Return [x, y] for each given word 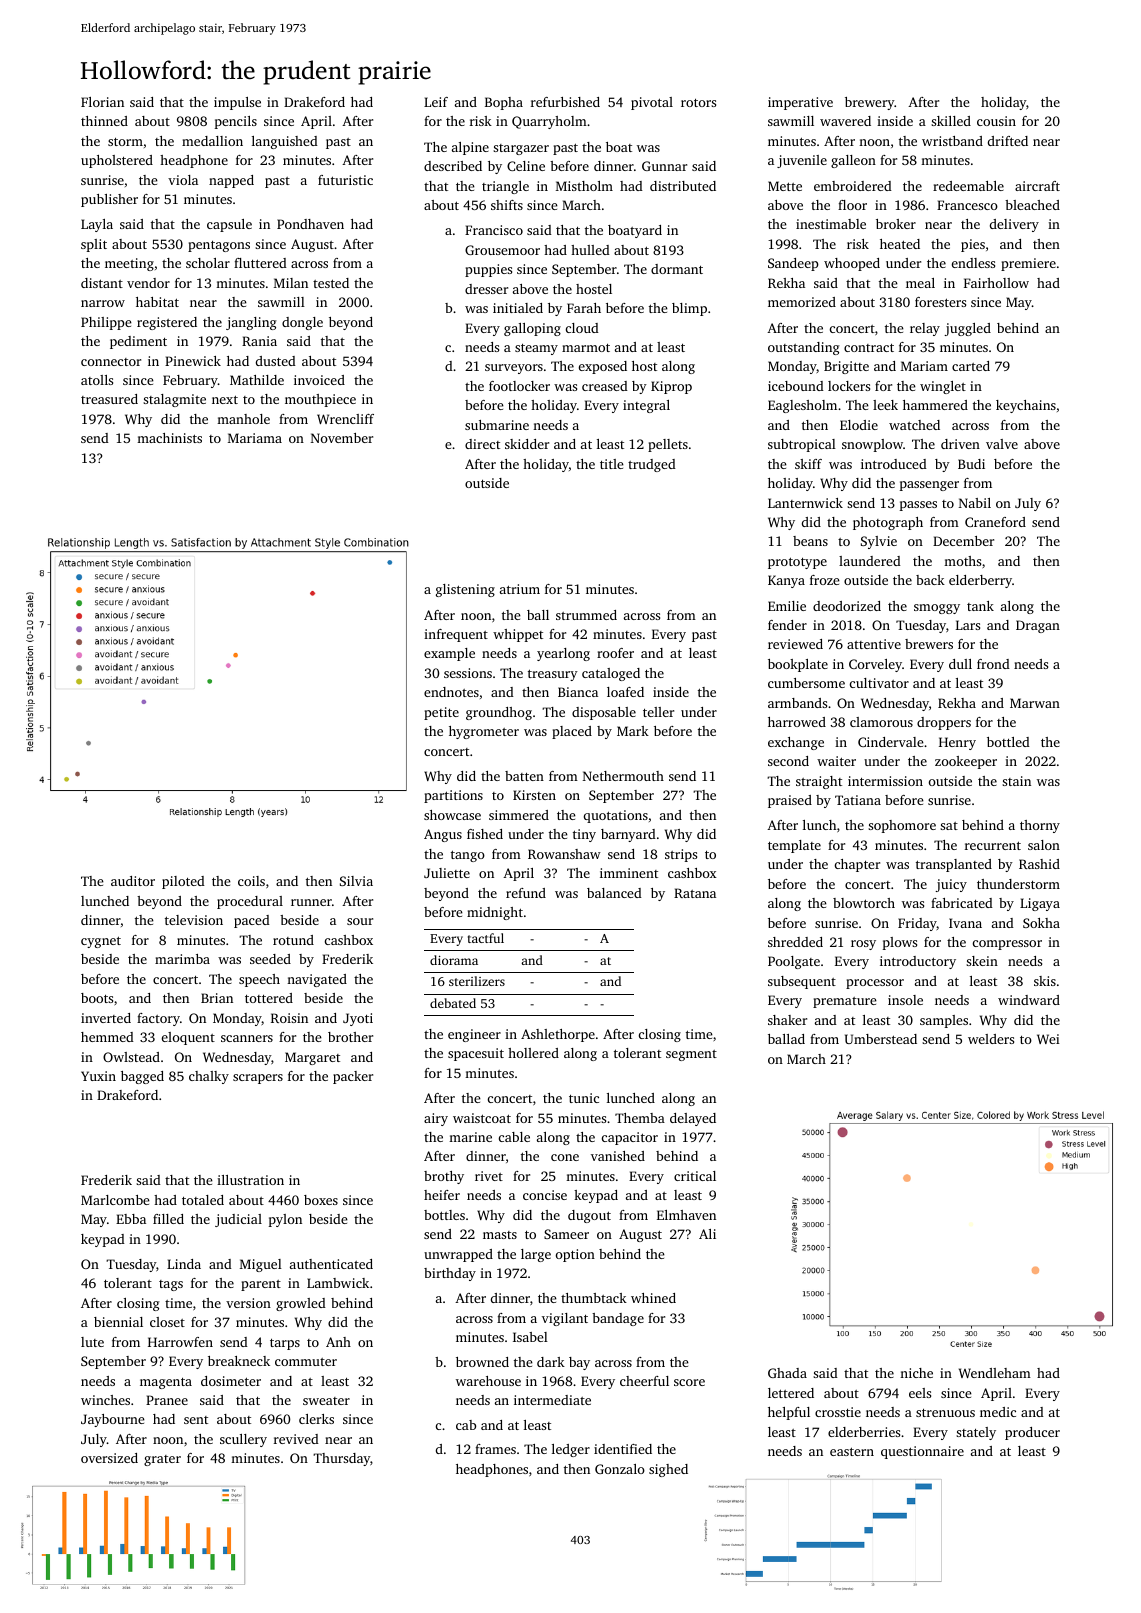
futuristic [345, 180]
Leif [436, 102]
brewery [870, 103]
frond [993, 664]
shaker [787, 1020]
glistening [465, 590]
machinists [169, 438]
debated [453, 1003]
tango [468, 856]
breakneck [239, 1361]
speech [259, 980]
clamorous [881, 722]
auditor [133, 881]
